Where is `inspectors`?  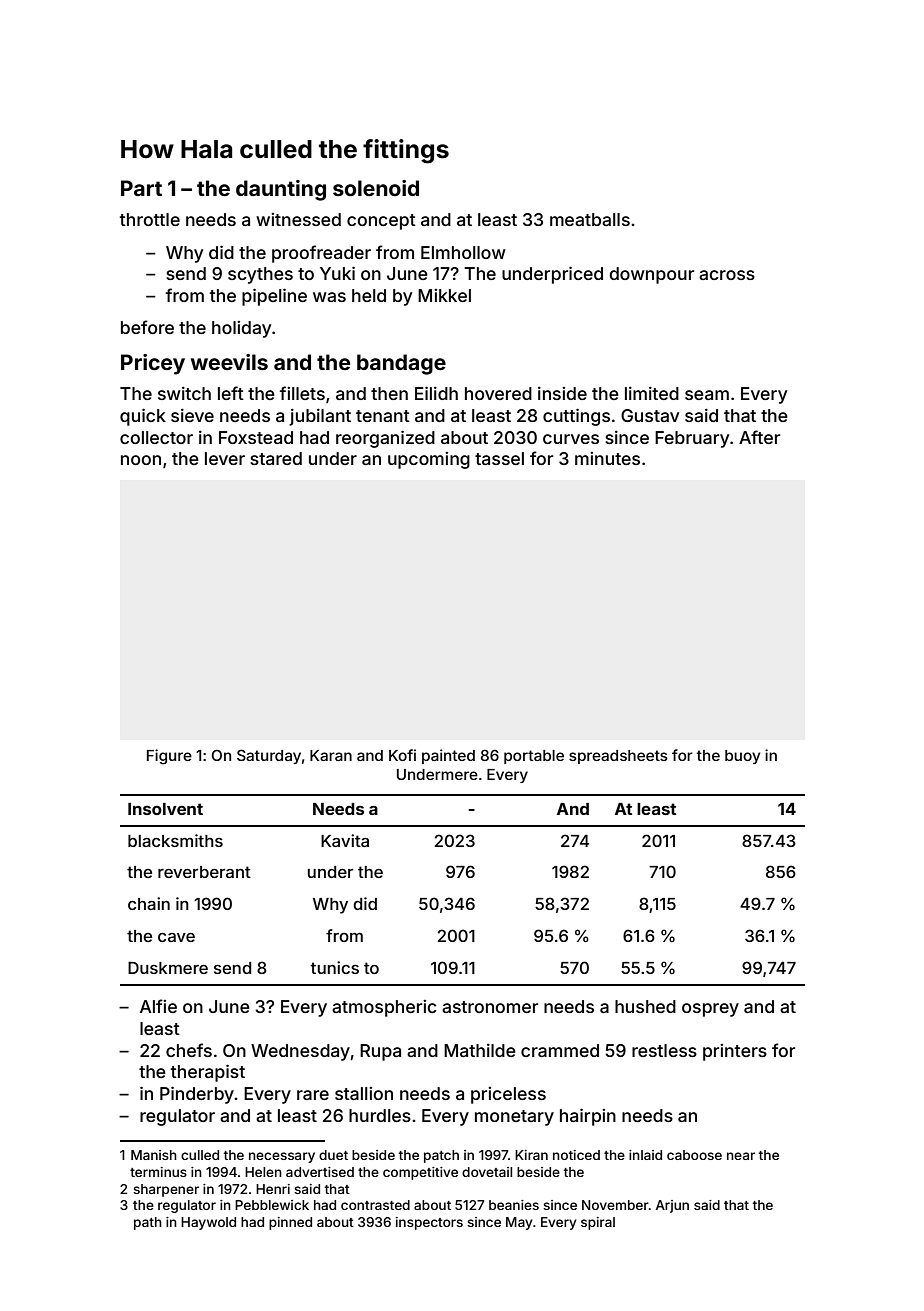
inspectors is located at coordinates (429, 1223).
